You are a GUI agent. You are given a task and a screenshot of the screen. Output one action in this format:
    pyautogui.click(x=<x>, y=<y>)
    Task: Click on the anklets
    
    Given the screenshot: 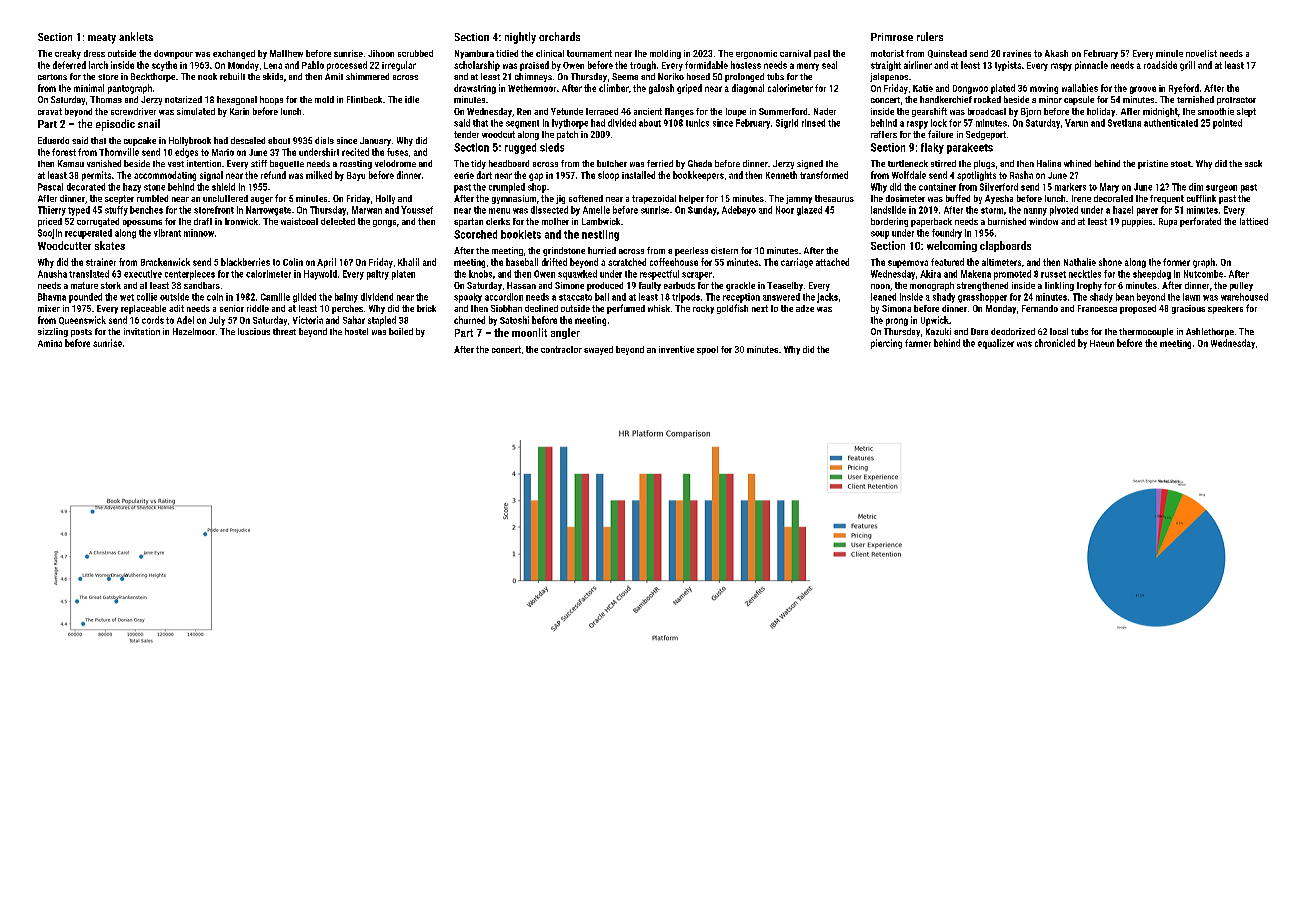 What is the action you would take?
    pyautogui.click(x=136, y=36)
